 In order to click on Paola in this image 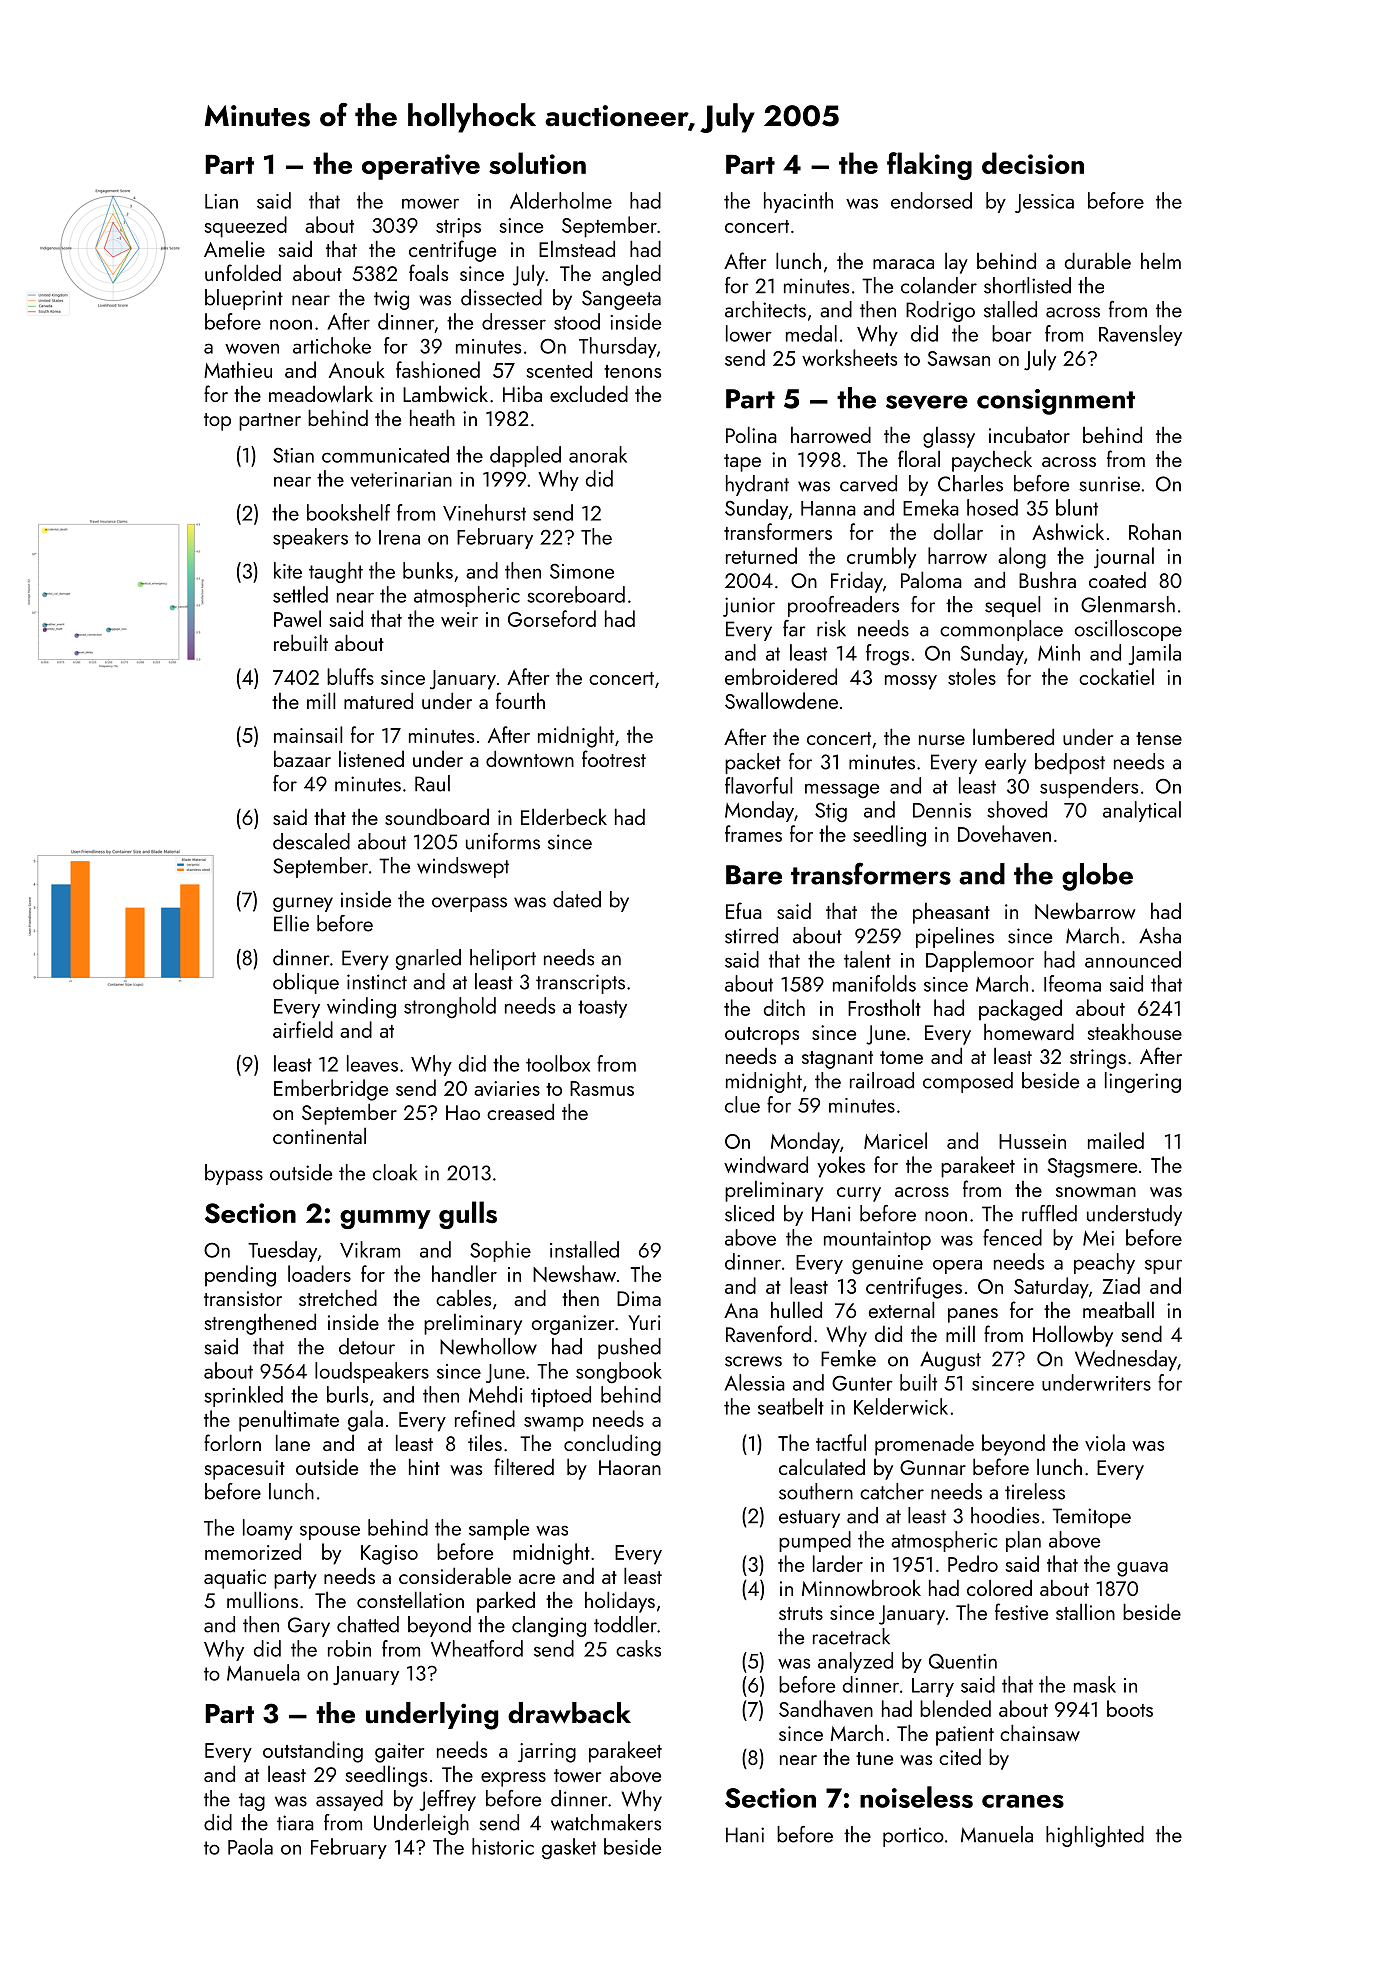, I will do `click(250, 1846)`.
